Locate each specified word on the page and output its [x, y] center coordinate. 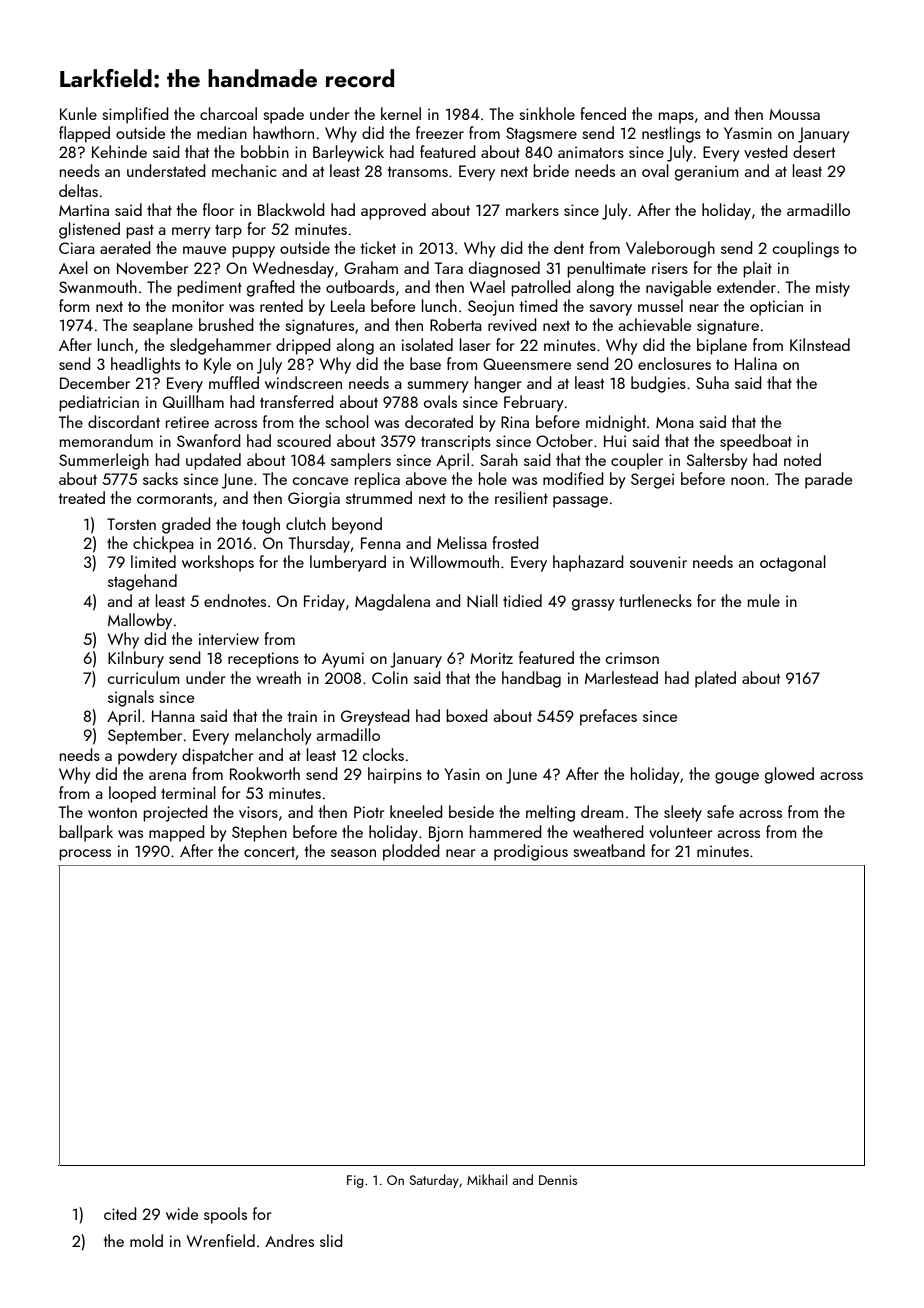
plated [715, 679]
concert [269, 852]
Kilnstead [820, 344]
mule [764, 600]
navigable [678, 288]
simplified [135, 115]
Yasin [462, 774]
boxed [467, 715]
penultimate [606, 269]
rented [281, 305]
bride [551, 170]
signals [131, 698]
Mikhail [487, 1179]
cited [120, 1213]
